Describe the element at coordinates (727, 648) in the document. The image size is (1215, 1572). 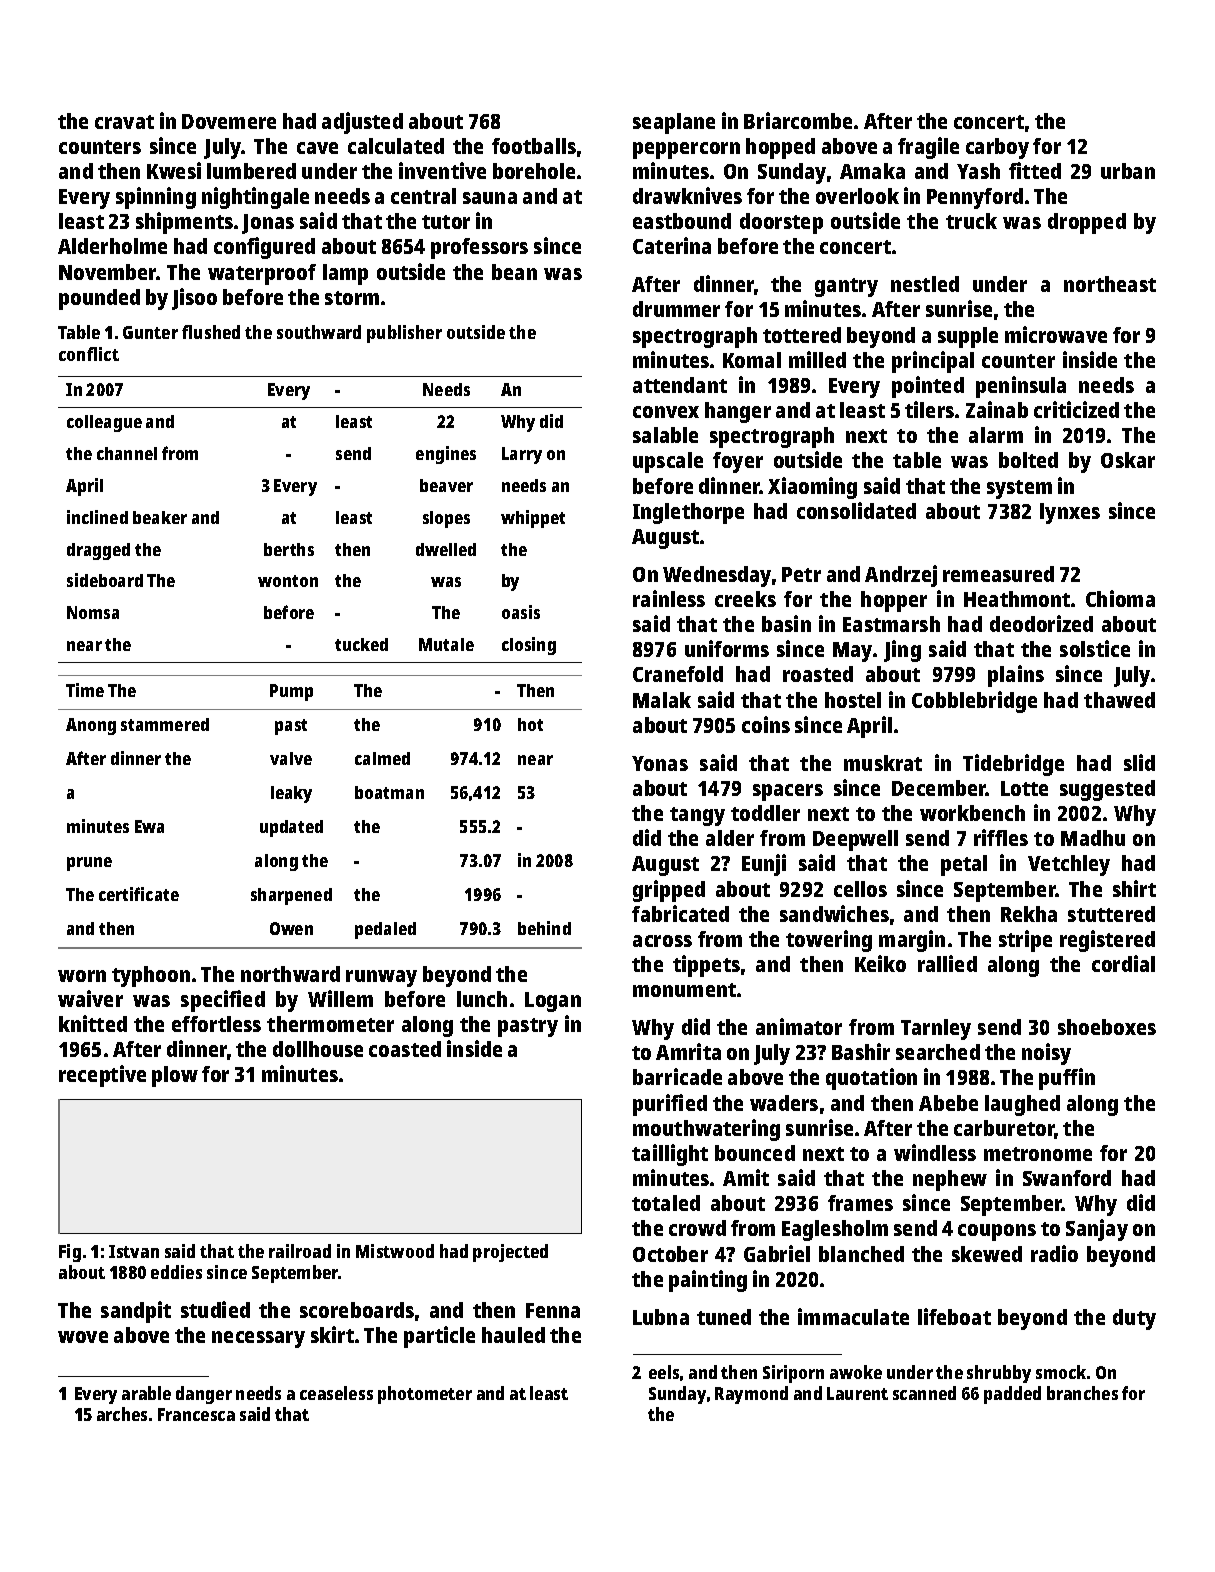
I see `uniforms` at that location.
